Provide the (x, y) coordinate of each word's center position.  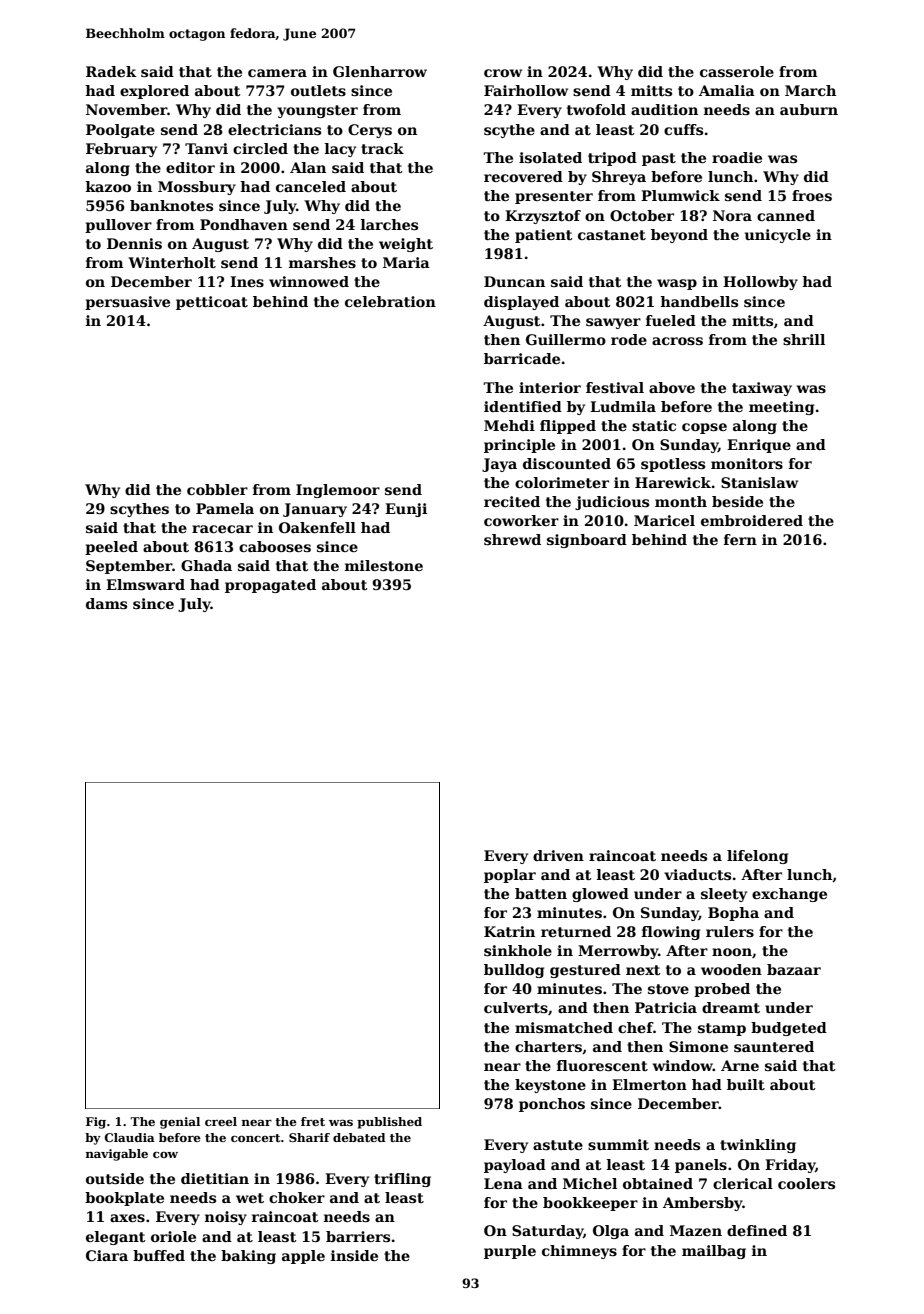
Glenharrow (380, 71)
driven (558, 855)
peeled (111, 548)
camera (277, 73)
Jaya (499, 465)
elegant (115, 1238)
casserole (737, 71)
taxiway (762, 389)
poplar (510, 876)
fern (740, 539)
